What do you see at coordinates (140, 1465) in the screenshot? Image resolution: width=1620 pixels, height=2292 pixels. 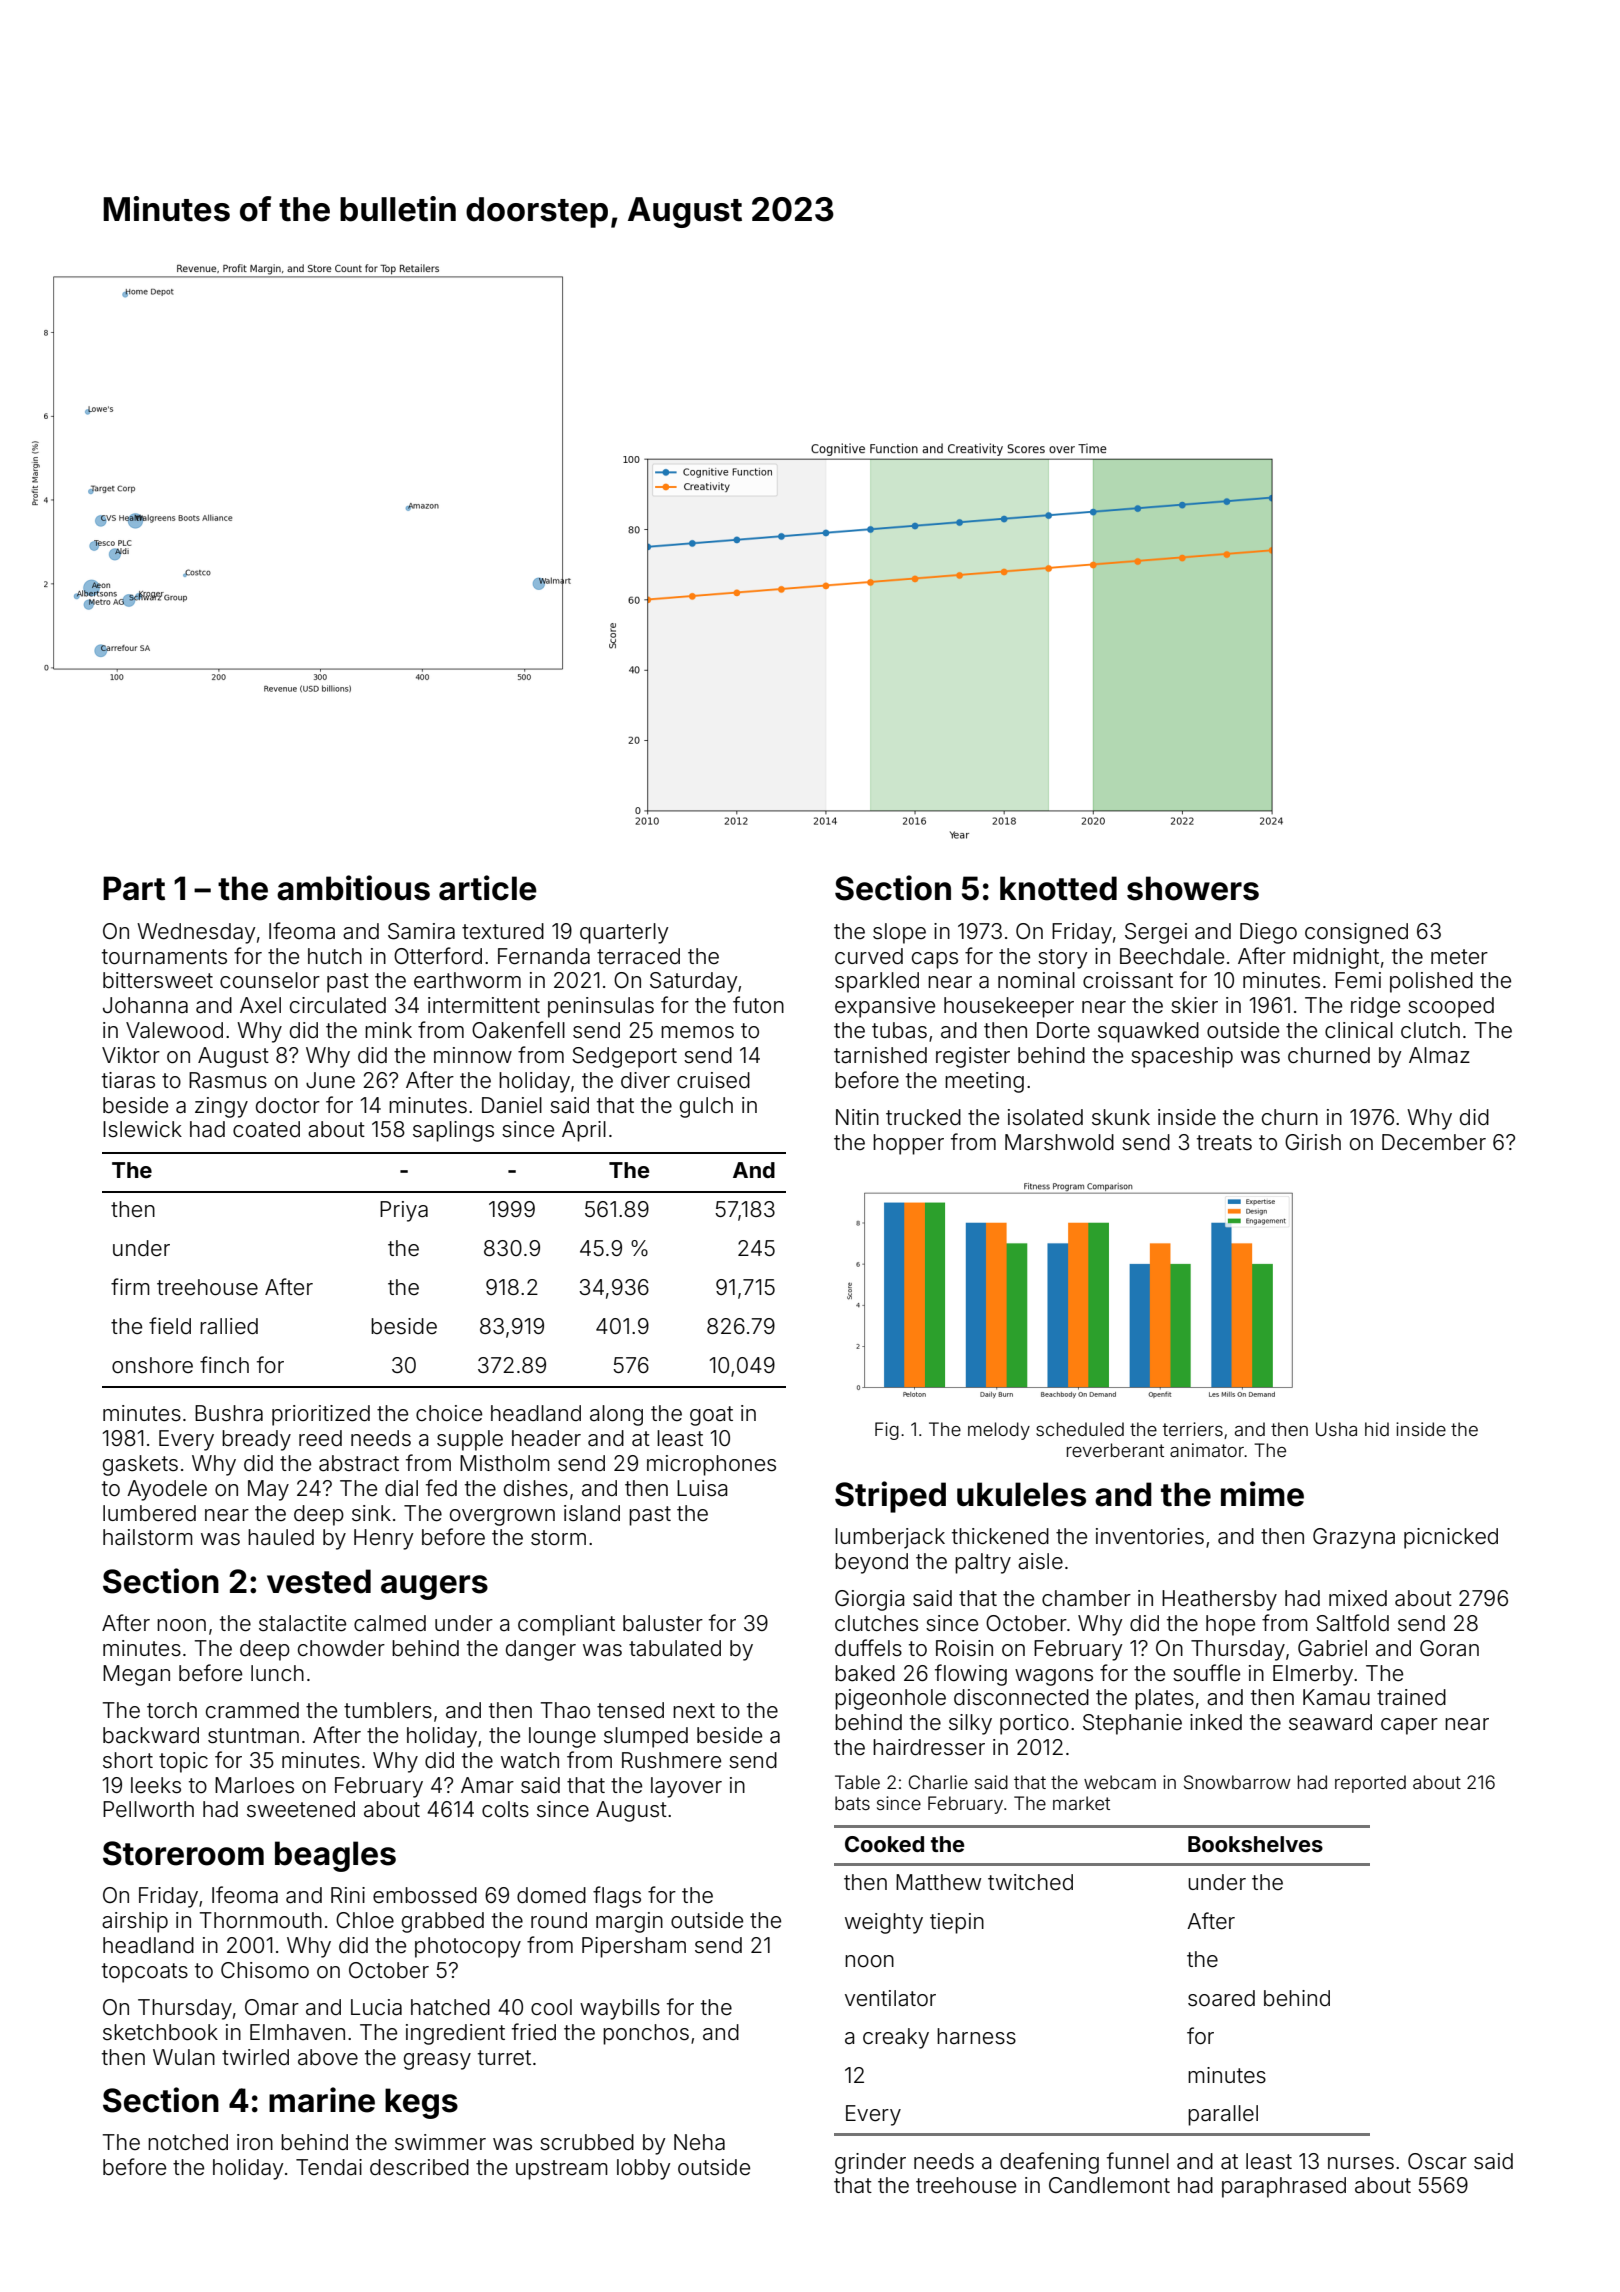 I see `gaskets` at bounding box center [140, 1465].
